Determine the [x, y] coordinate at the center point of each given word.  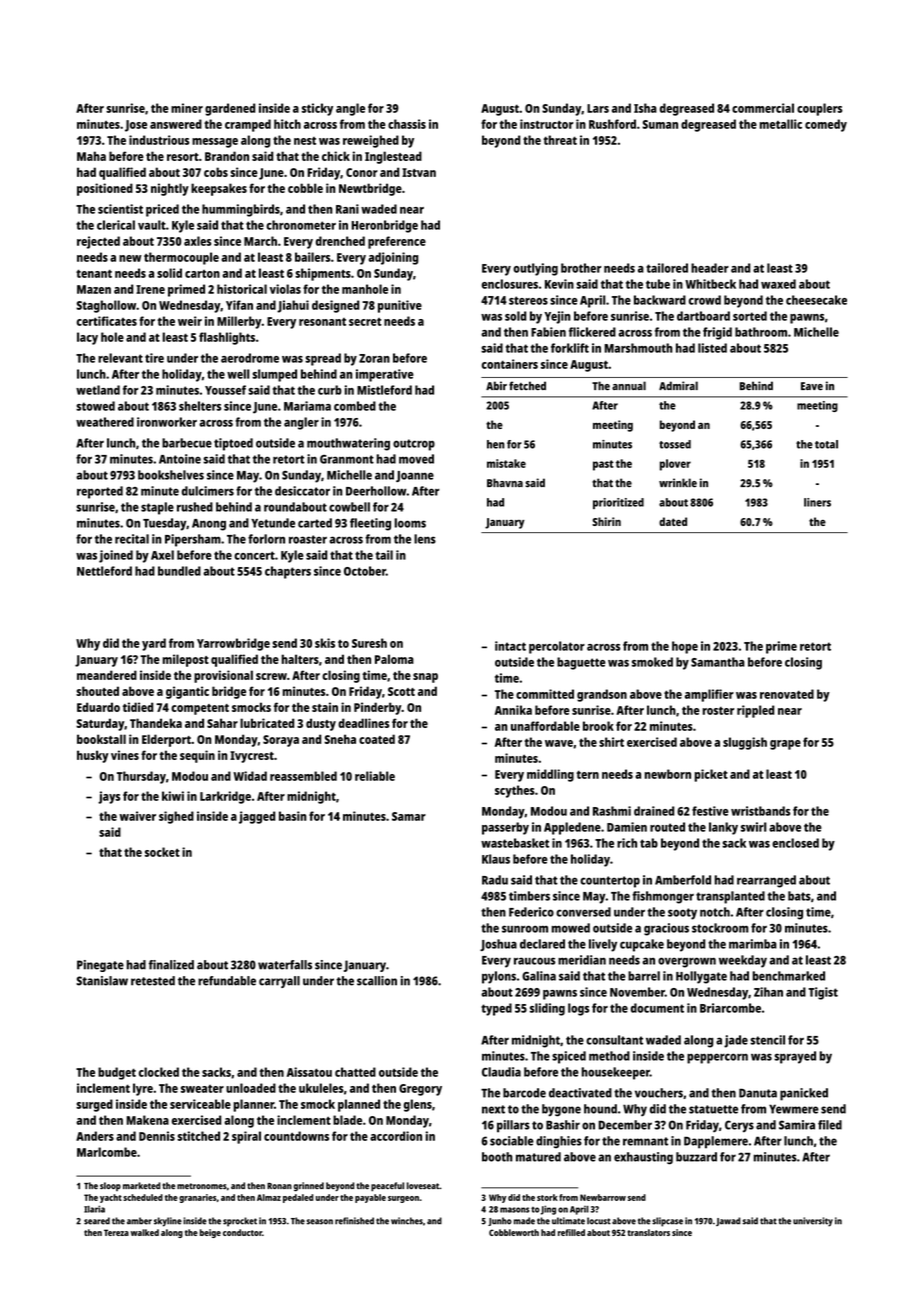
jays [109, 797]
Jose [136, 126]
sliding [547, 1009]
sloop [110, 1186]
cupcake [642, 945]
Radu [495, 880]
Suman [660, 124]
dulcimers [208, 491]
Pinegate [100, 966]
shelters [200, 406]
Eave [812, 386]
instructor [546, 124]
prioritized [618, 503]
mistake [506, 463]
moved [416, 459]
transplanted [730, 897]
